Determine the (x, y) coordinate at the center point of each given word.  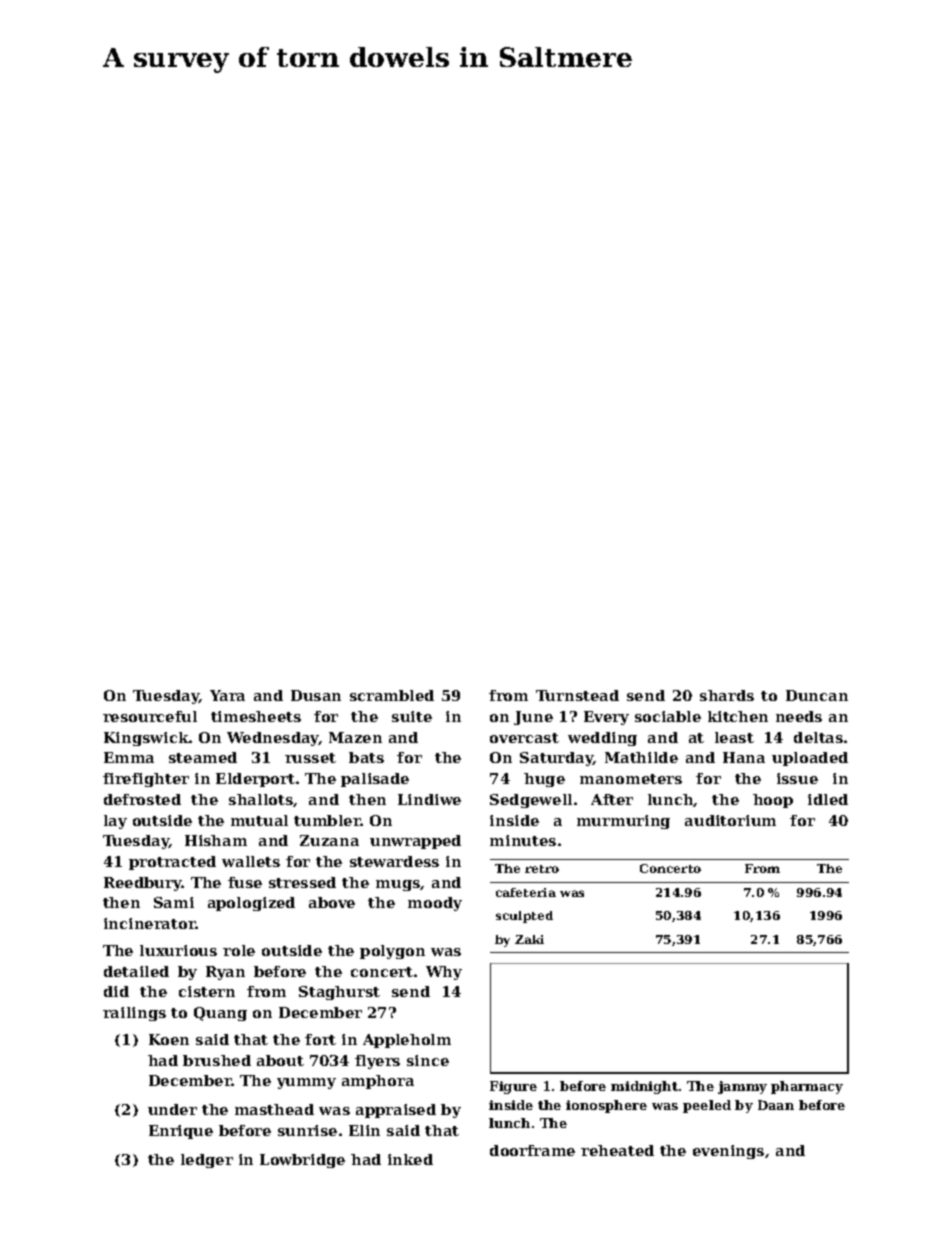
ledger (207, 1161)
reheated (617, 1150)
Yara (227, 695)
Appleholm (407, 1041)
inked (410, 1159)
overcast (524, 738)
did (116, 991)
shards (727, 695)
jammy (742, 1087)
